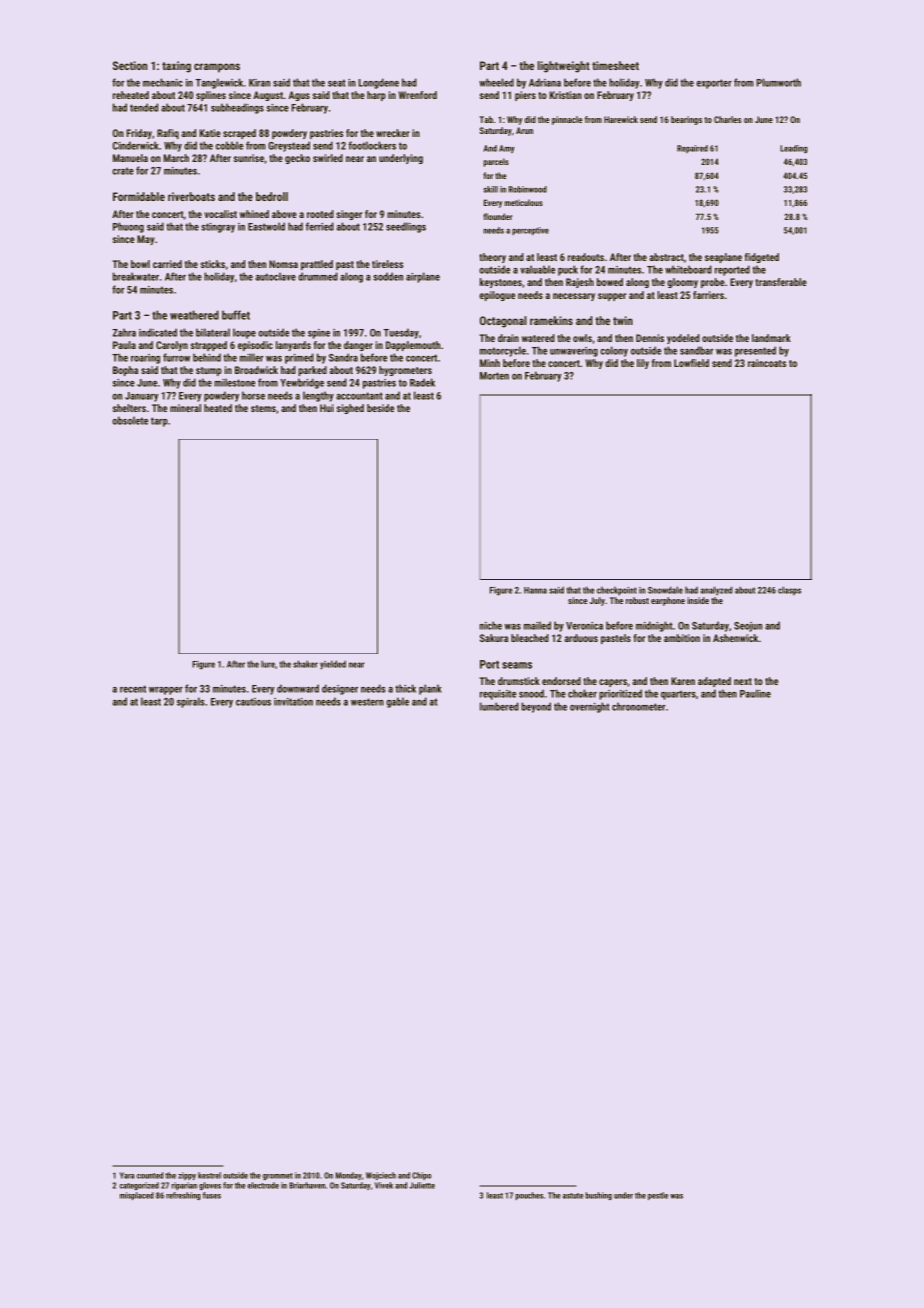 The image size is (924, 1308). I want to click on timesheet, so click(615, 65).
